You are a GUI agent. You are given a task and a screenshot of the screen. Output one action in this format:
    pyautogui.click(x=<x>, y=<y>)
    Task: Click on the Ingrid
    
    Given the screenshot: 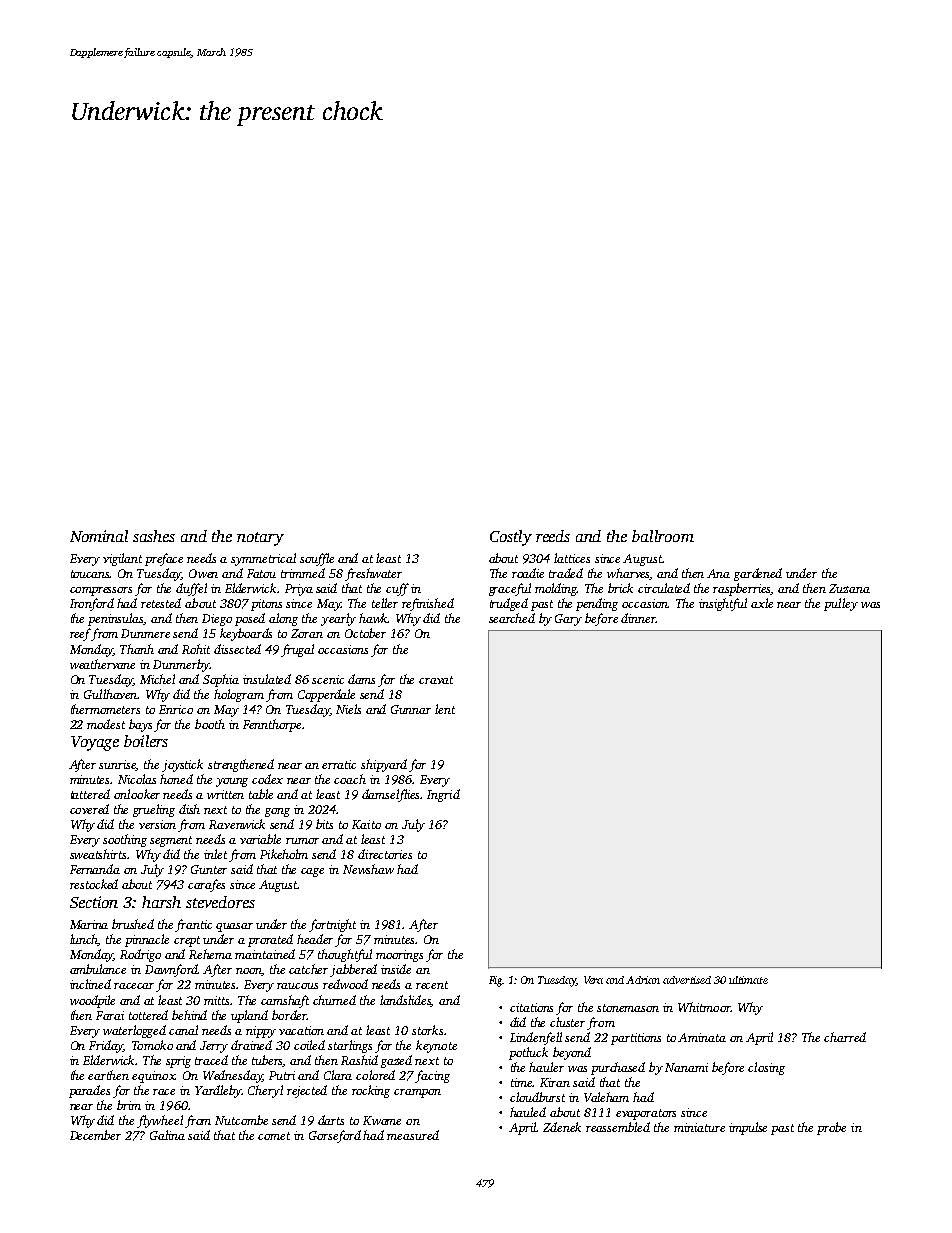 What is the action you would take?
    pyautogui.click(x=443, y=795)
